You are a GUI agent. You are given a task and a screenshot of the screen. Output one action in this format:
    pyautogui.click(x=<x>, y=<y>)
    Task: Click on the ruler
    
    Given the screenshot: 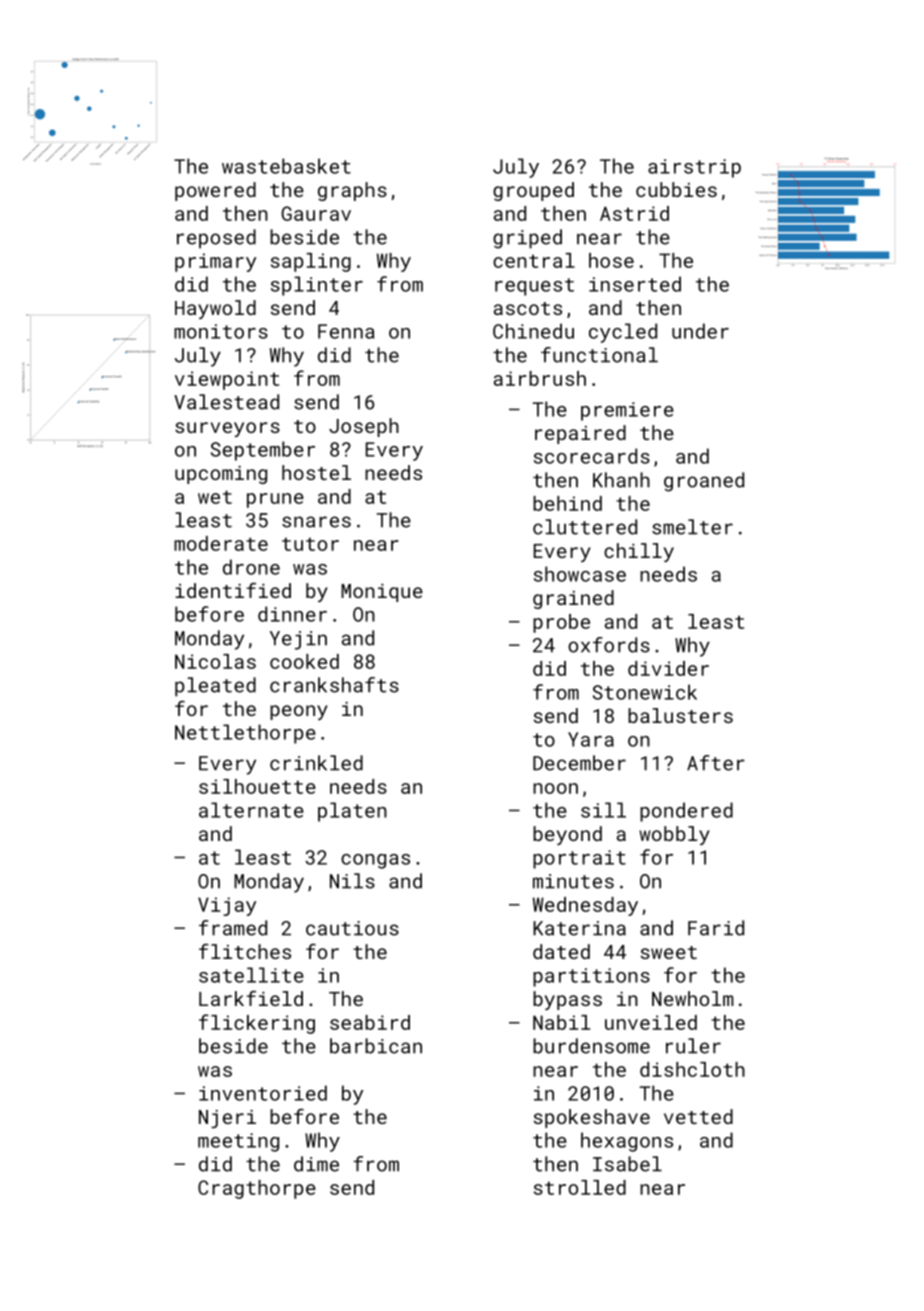 What is the action you would take?
    pyautogui.click(x=693, y=1046)
